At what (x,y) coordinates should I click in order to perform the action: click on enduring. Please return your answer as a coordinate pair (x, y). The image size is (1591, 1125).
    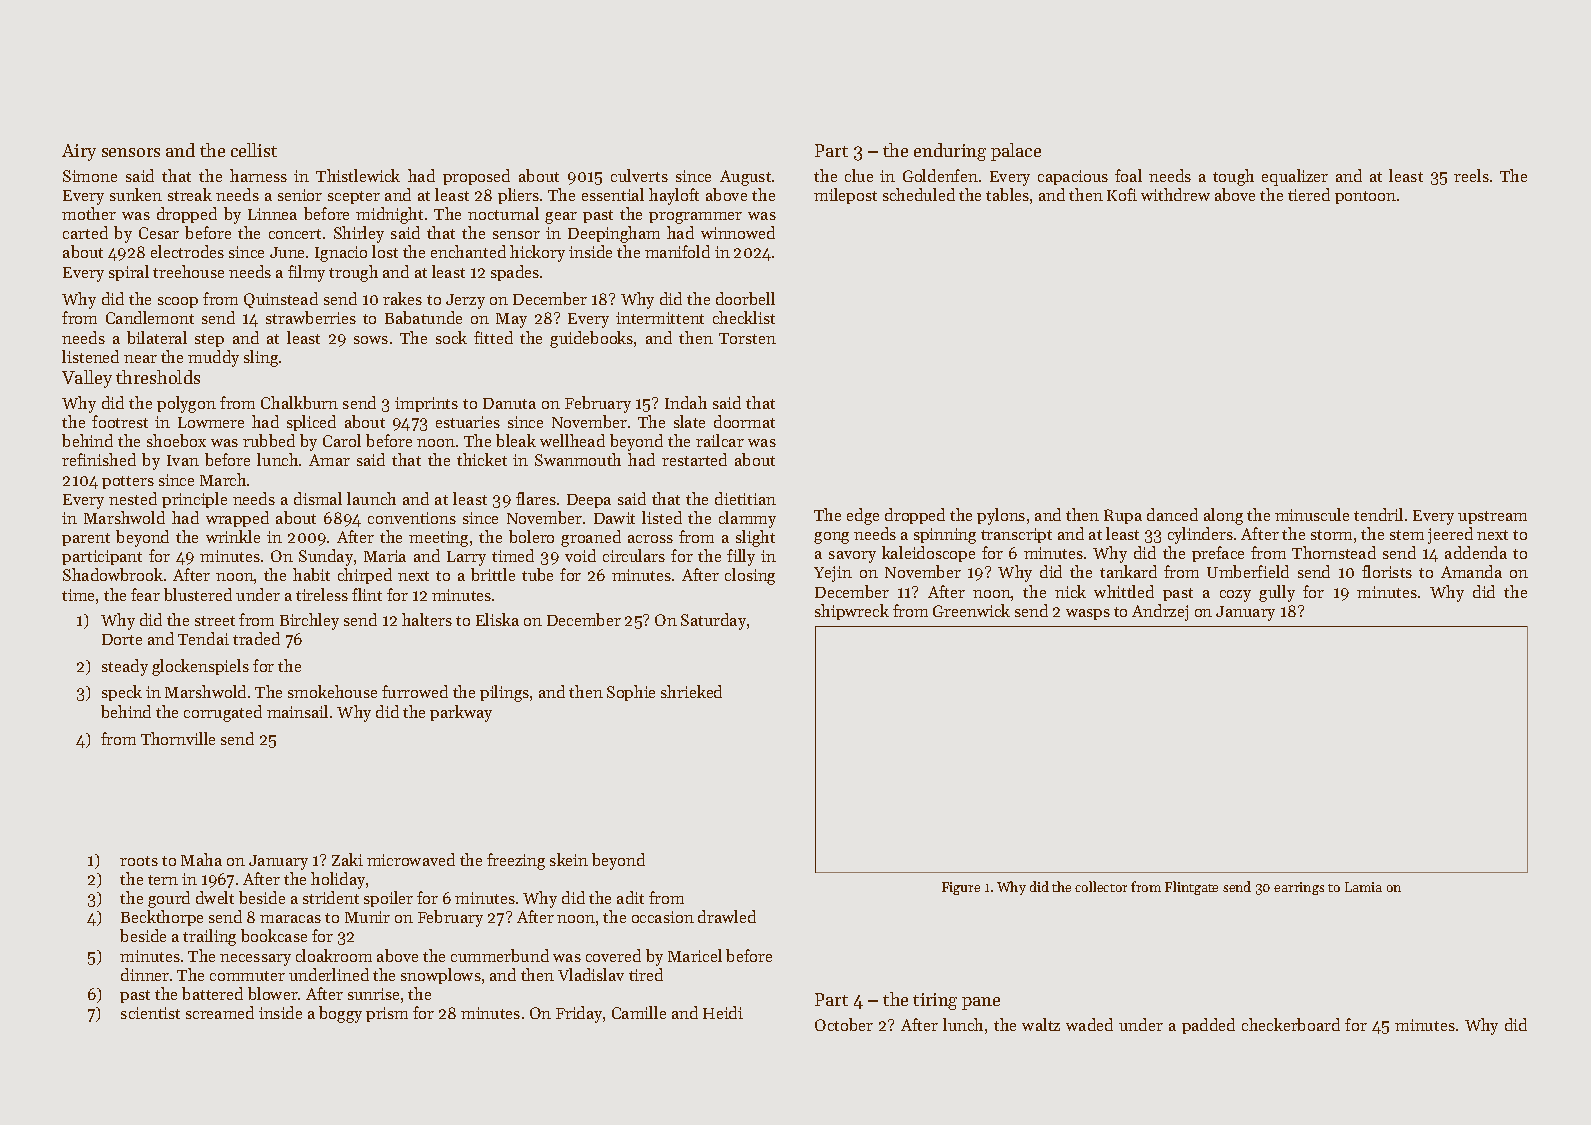
    Looking at the image, I should click on (950, 152).
